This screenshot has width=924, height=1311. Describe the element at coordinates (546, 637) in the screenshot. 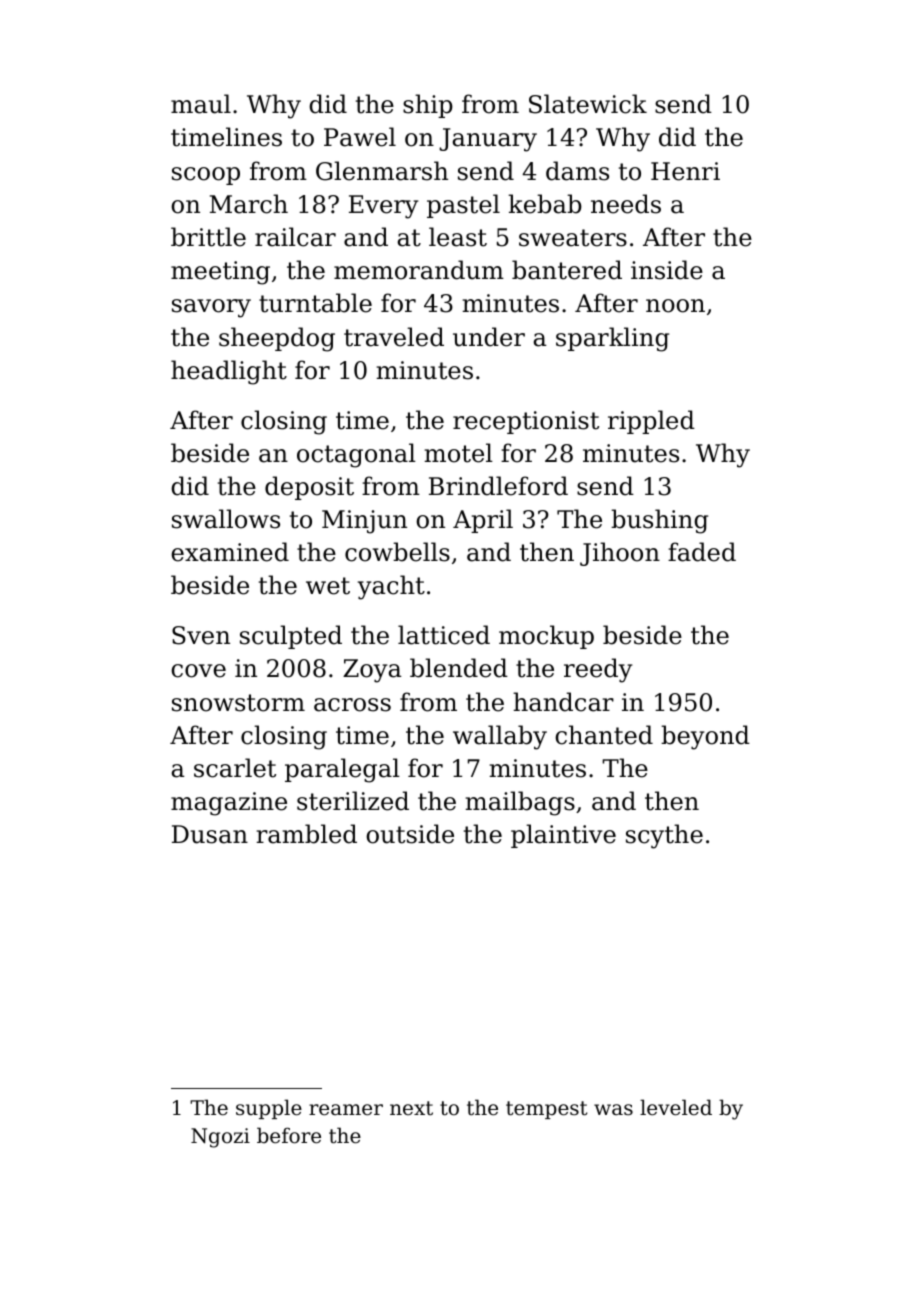

I see `mockup` at that location.
